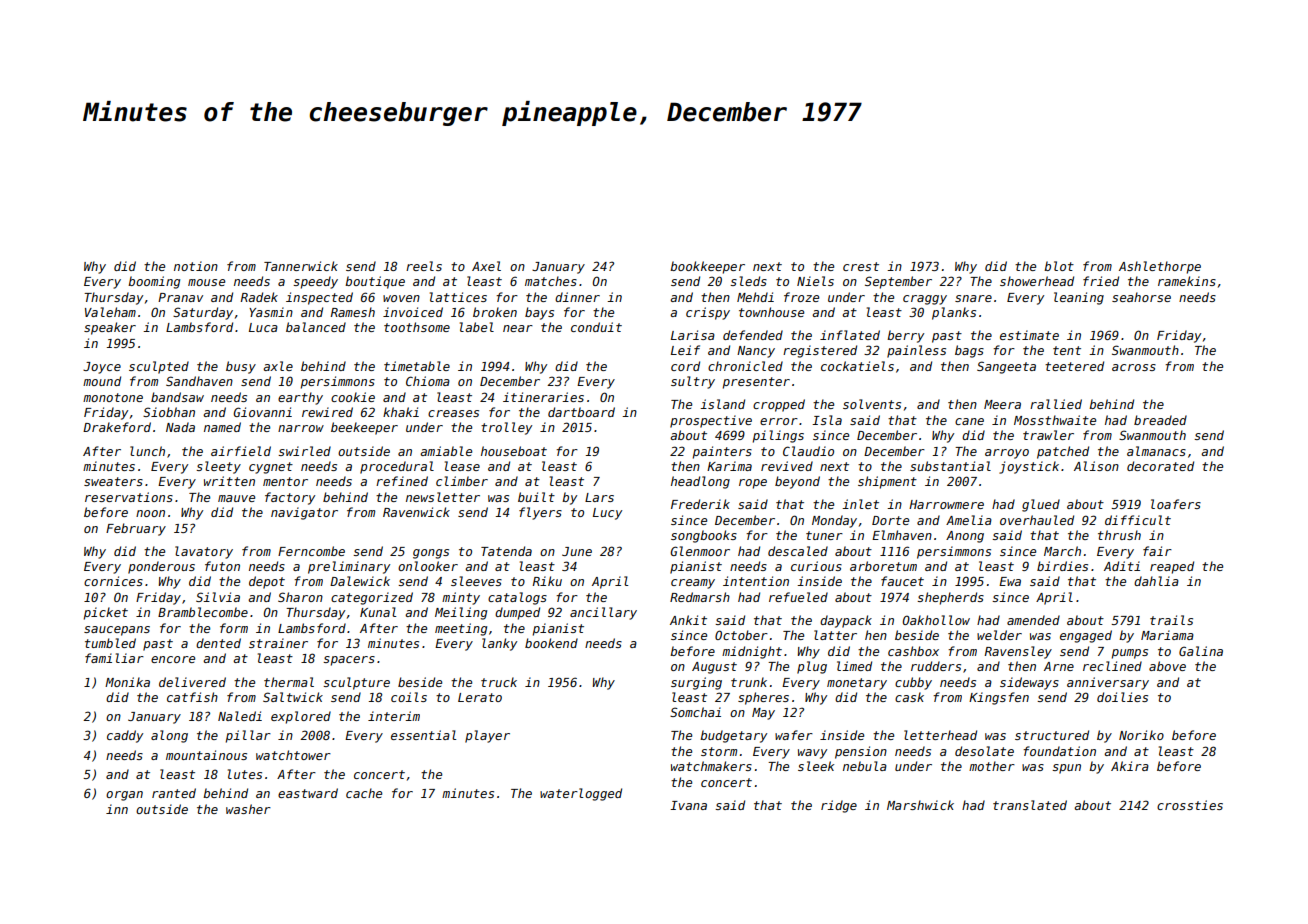 The image size is (1308, 924). I want to click on sleeves, so click(476, 581).
